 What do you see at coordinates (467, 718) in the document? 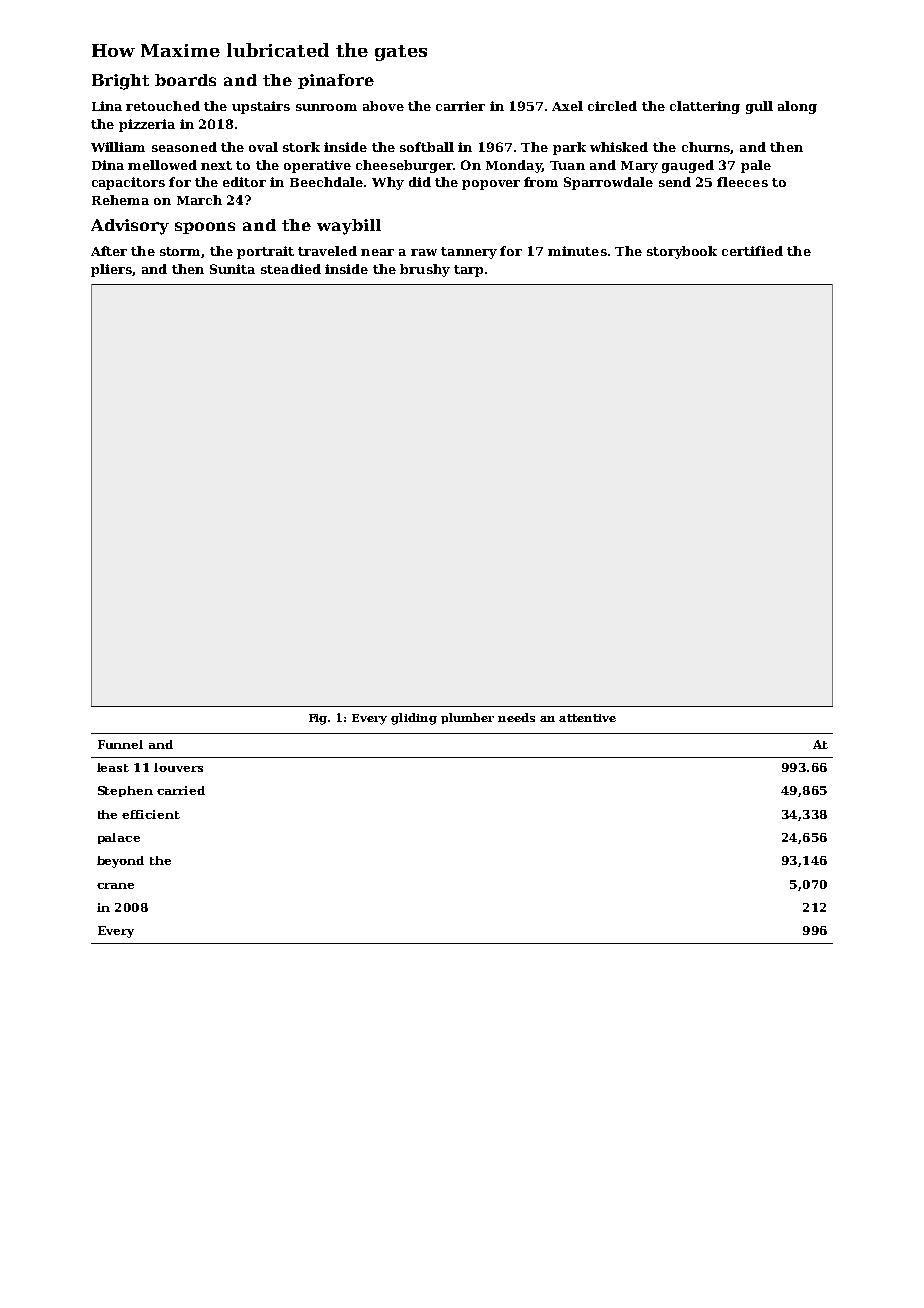
I see `plumber` at bounding box center [467, 718].
